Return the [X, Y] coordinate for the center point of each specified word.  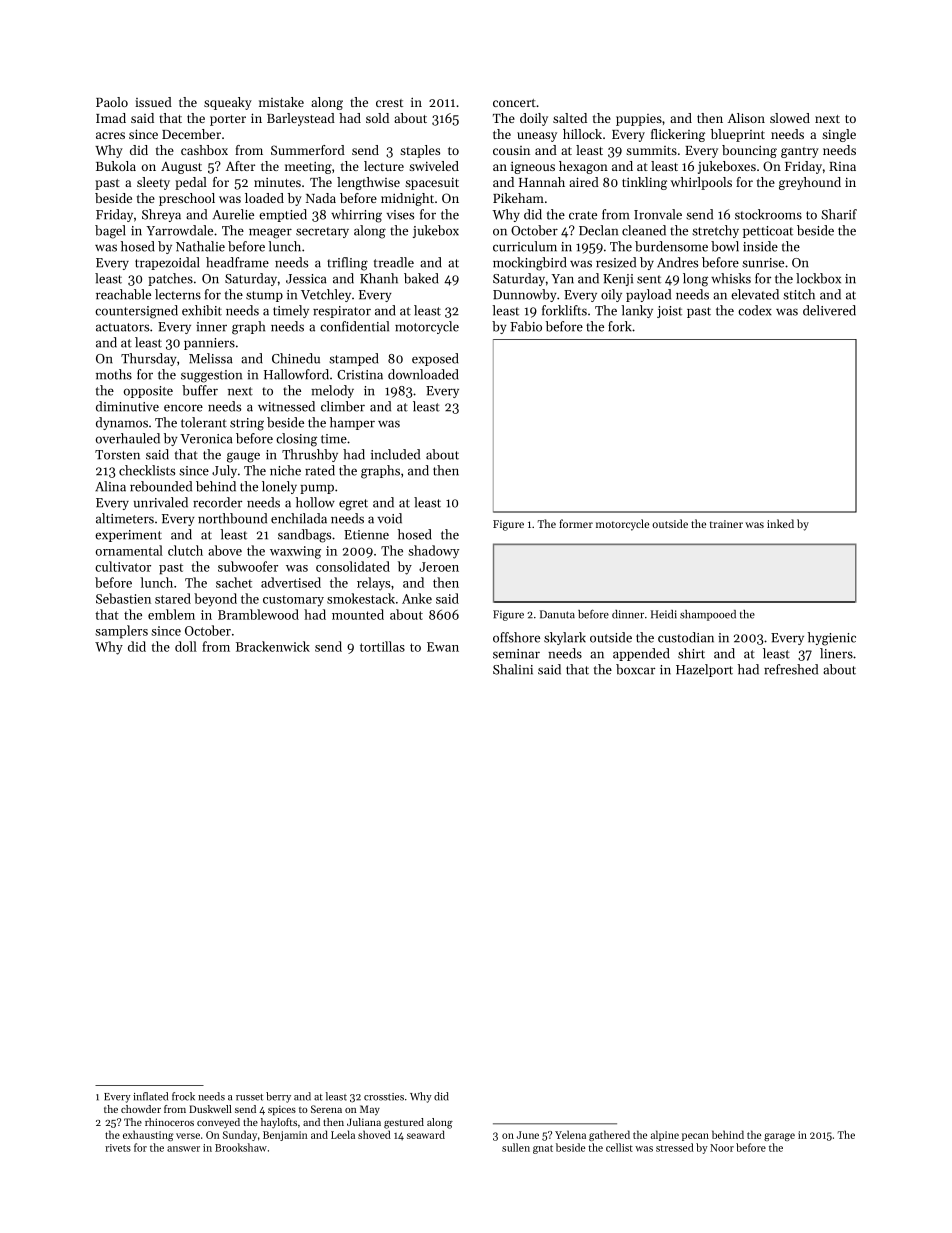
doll [186, 646]
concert [514, 103]
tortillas [382, 646]
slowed [790, 118]
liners [836, 653]
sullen [516, 1147]
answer [183, 1149]
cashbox [204, 150]
